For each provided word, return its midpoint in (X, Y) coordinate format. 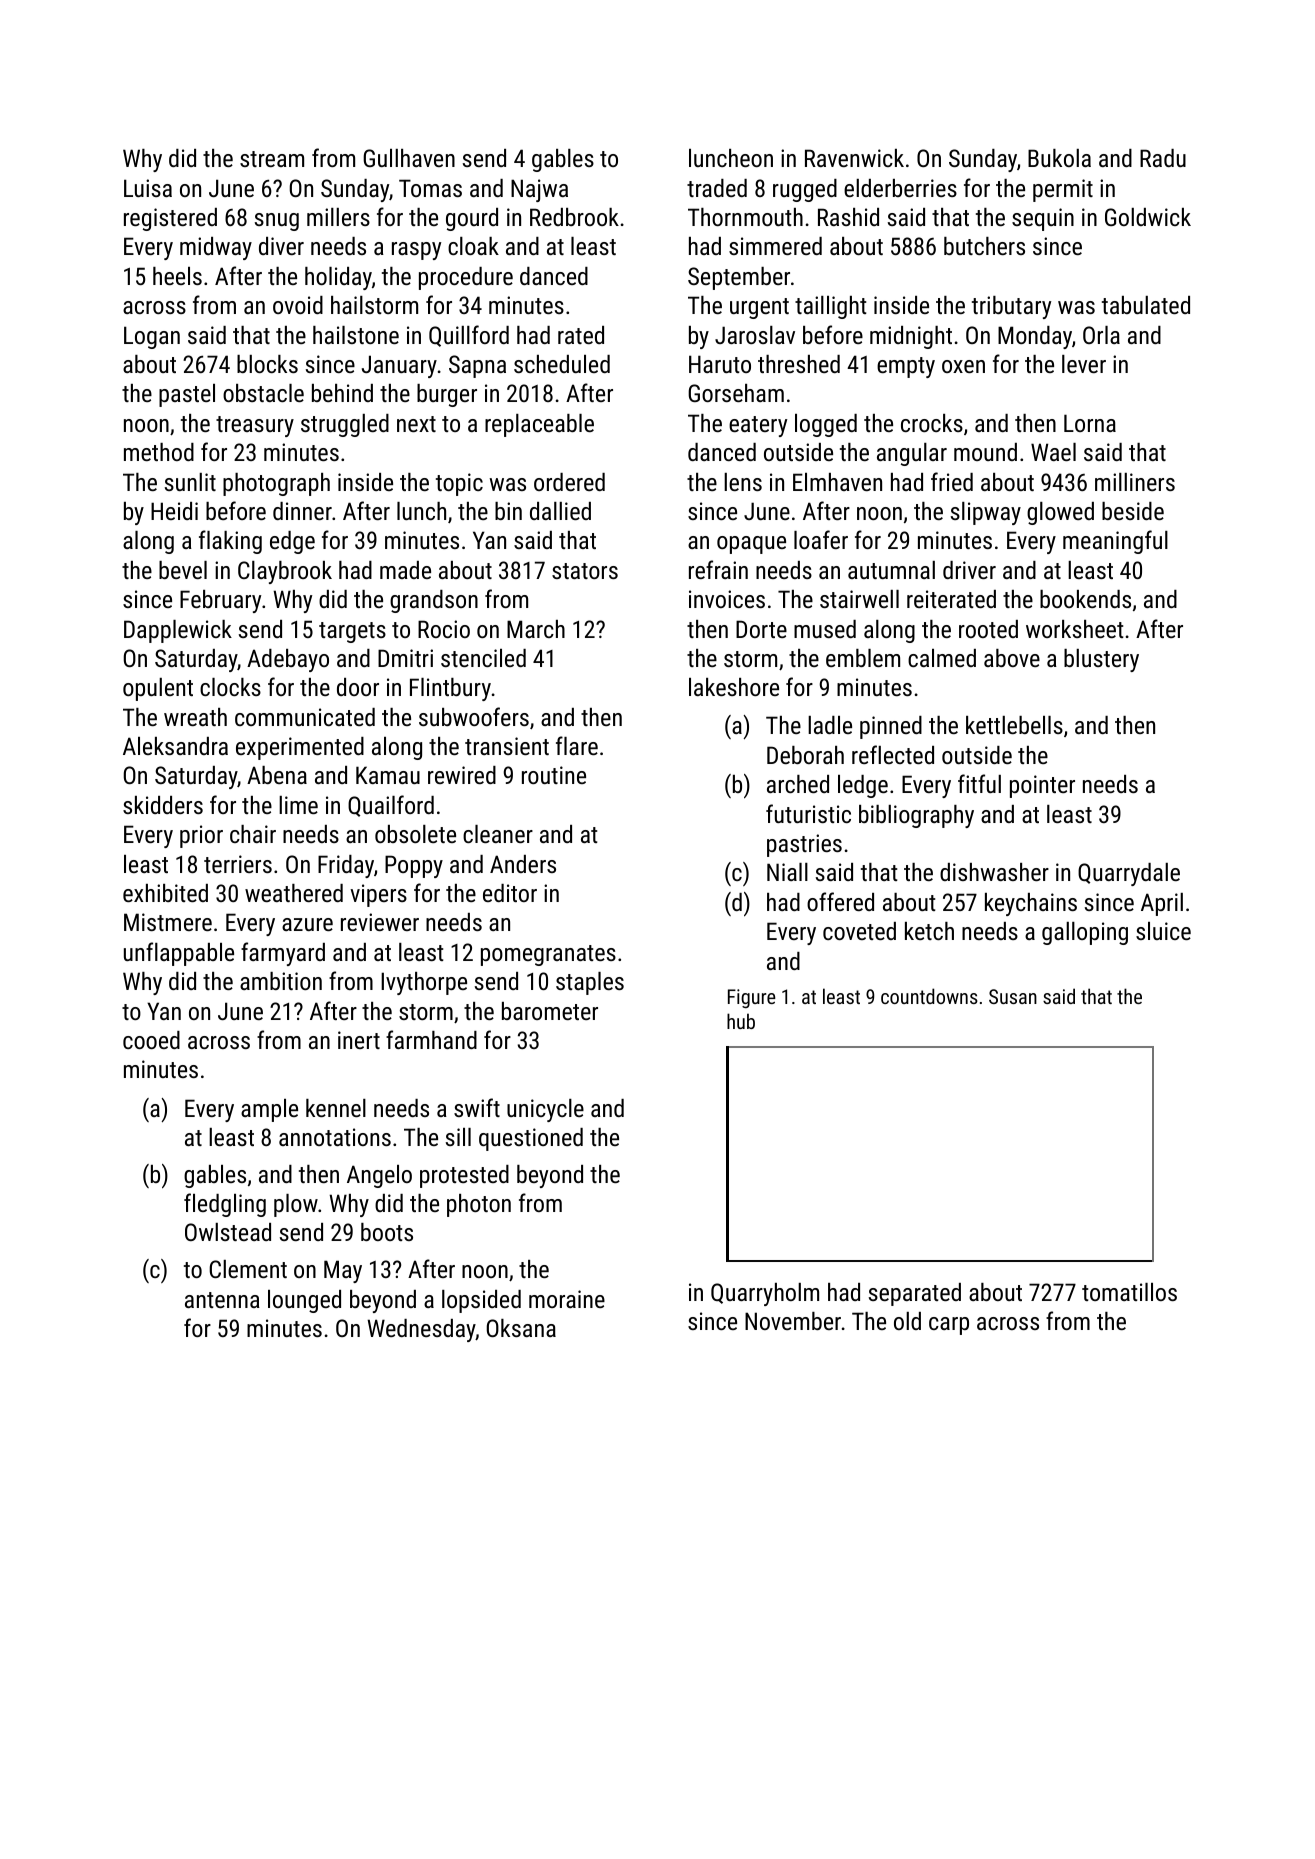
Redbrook (574, 217)
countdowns (929, 996)
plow (296, 1205)
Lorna (1090, 423)
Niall (787, 872)
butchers (984, 246)
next (416, 424)
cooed (151, 1040)
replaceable (539, 425)
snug (277, 222)
